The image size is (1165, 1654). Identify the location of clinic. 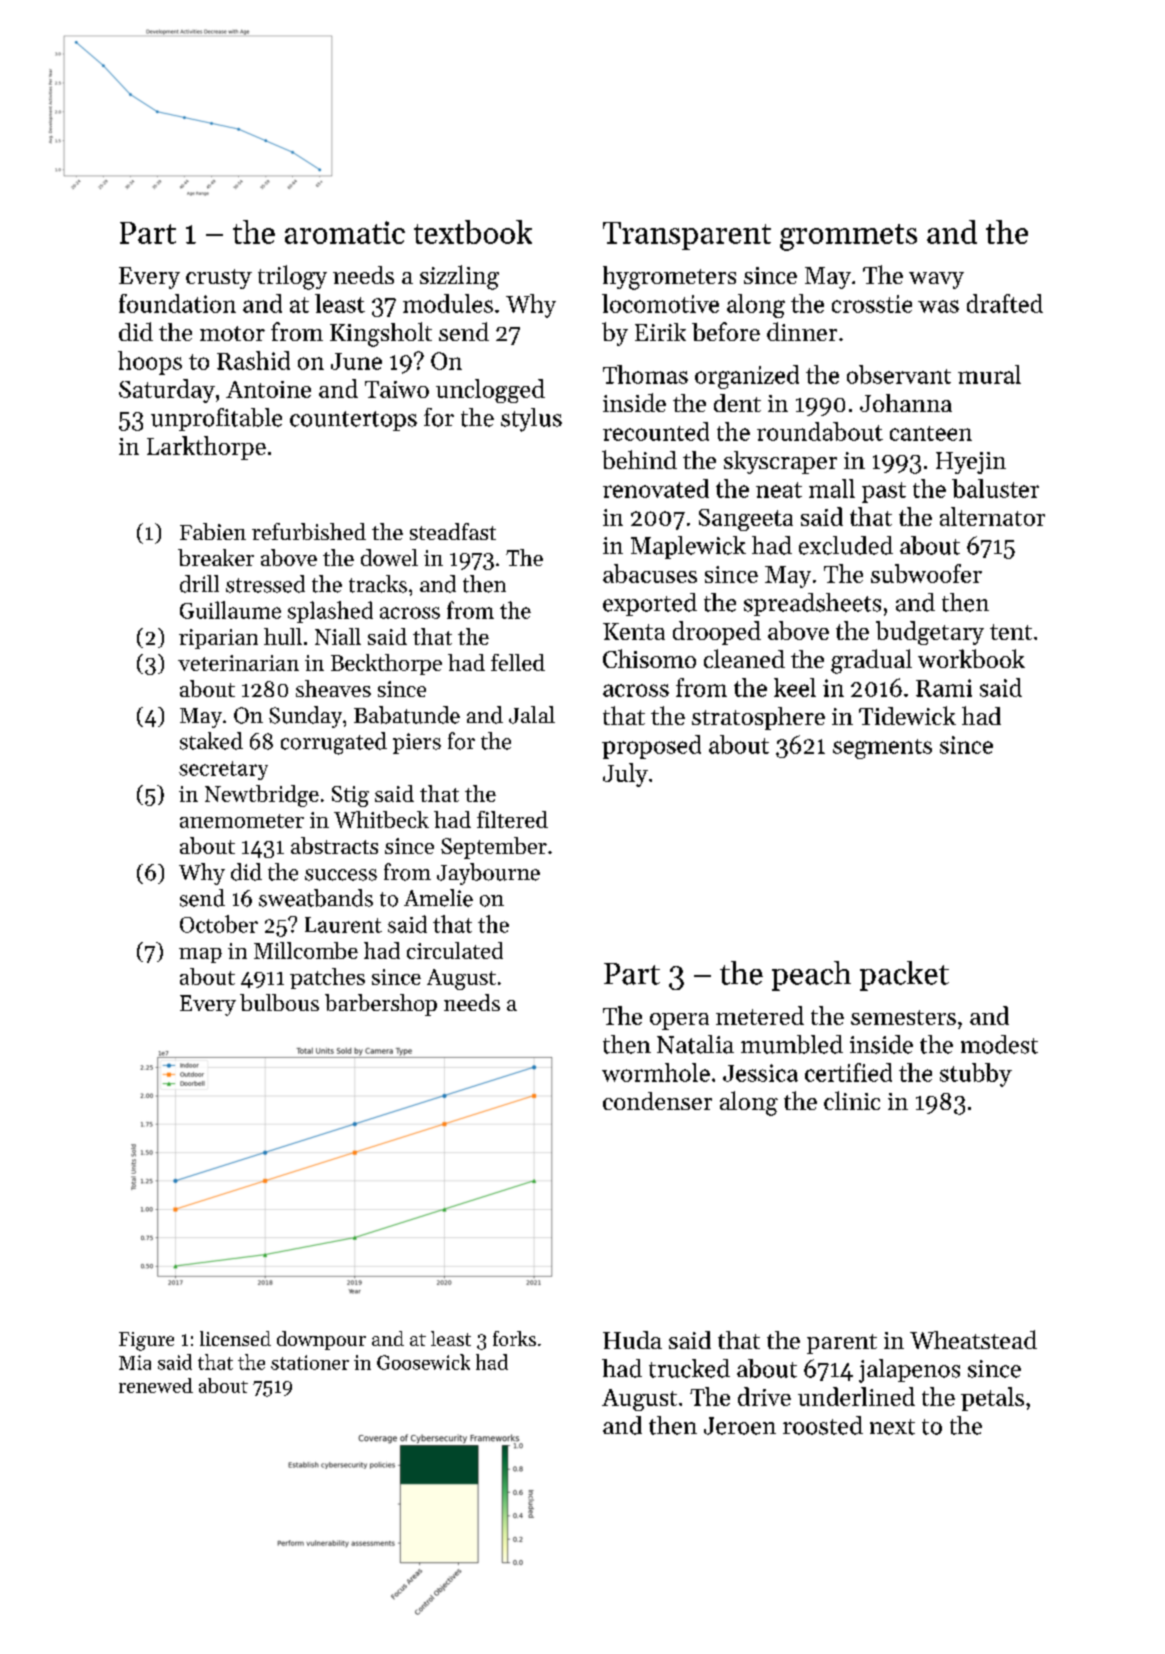
(852, 1100).
